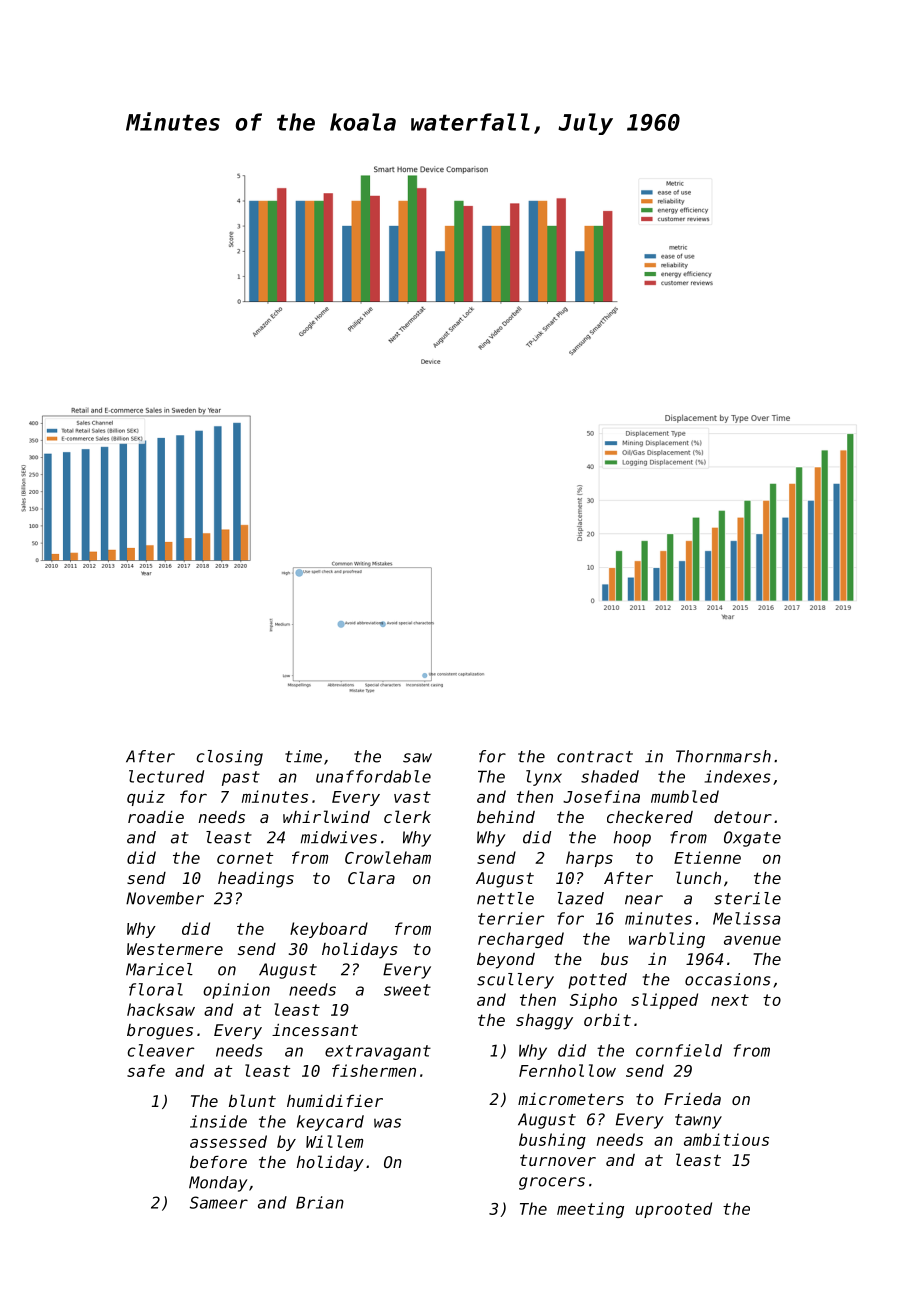  I want to click on shaggy, so click(544, 1022).
